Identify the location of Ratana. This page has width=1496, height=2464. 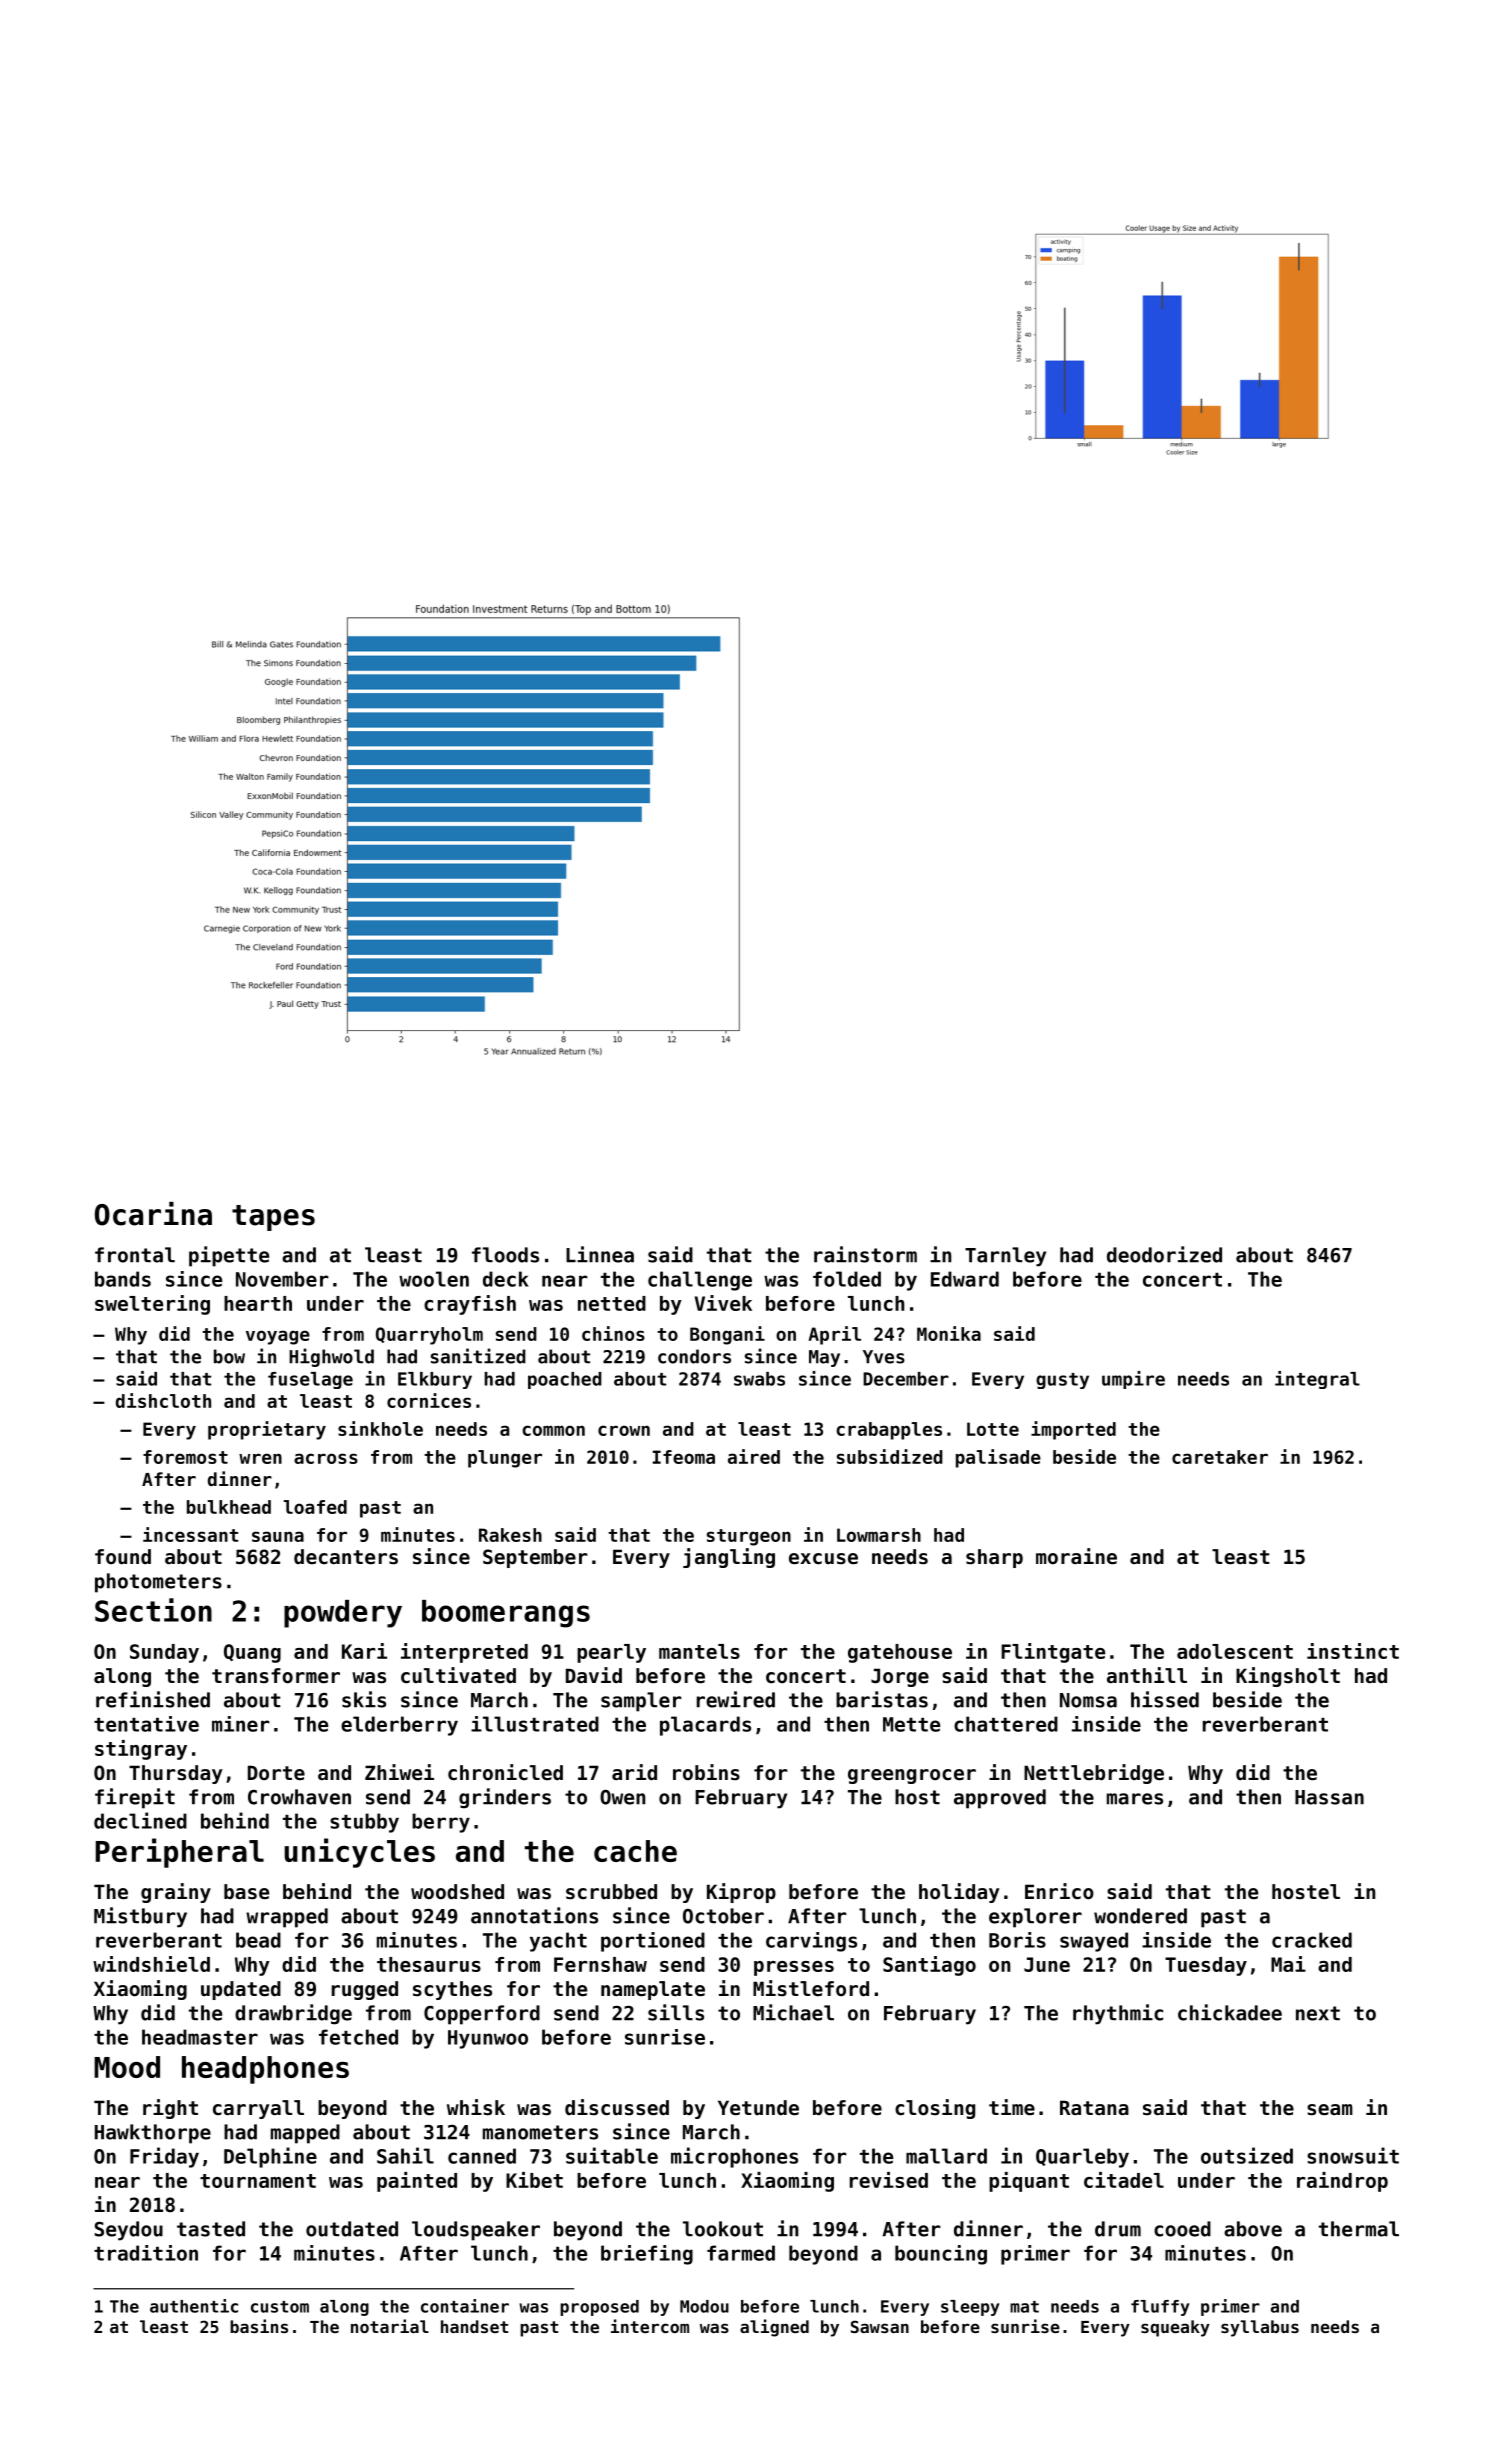
(1094, 2108).
